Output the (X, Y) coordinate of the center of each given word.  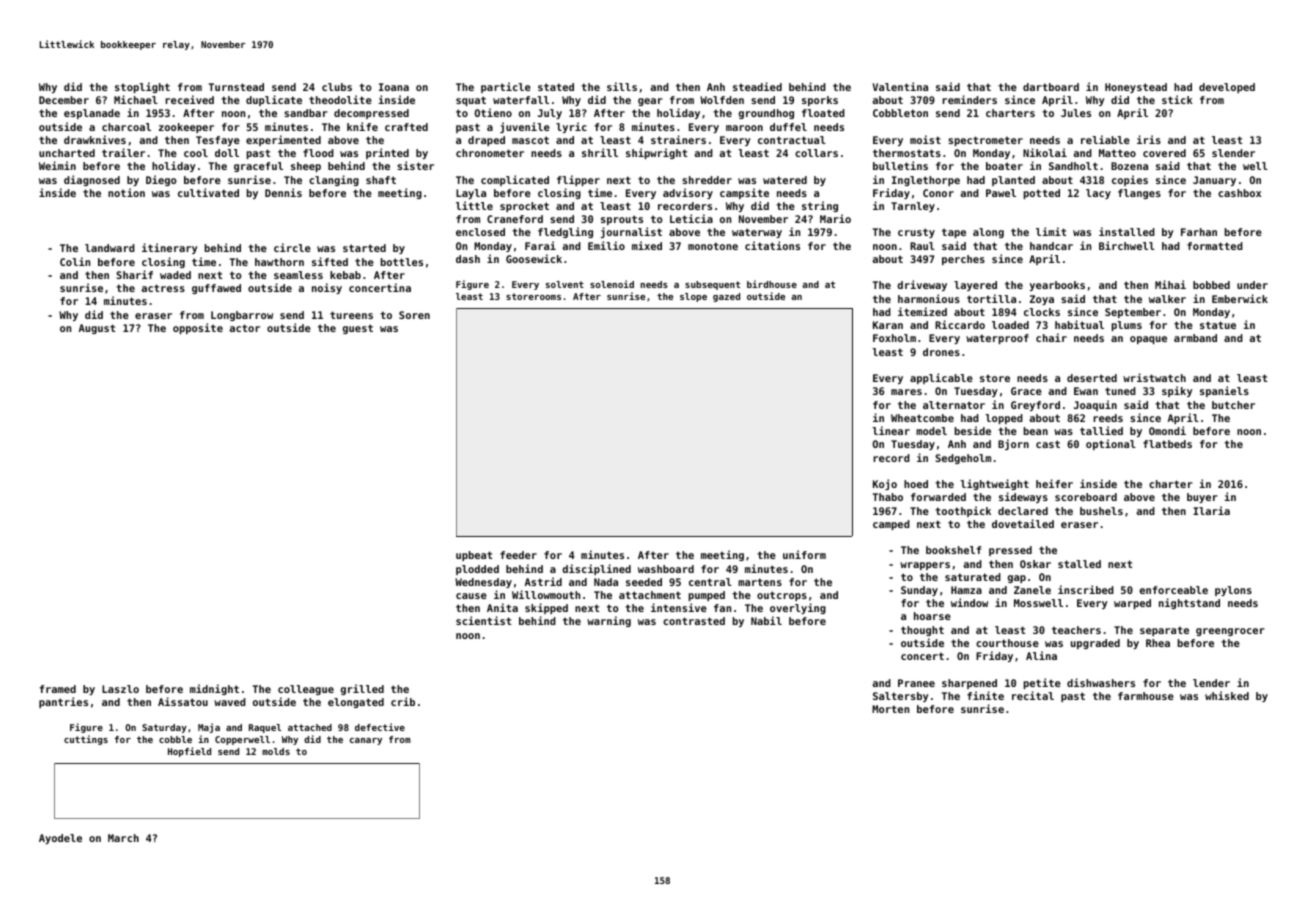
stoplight (142, 87)
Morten (890, 709)
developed (1227, 88)
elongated (356, 703)
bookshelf (953, 550)
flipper (578, 180)
